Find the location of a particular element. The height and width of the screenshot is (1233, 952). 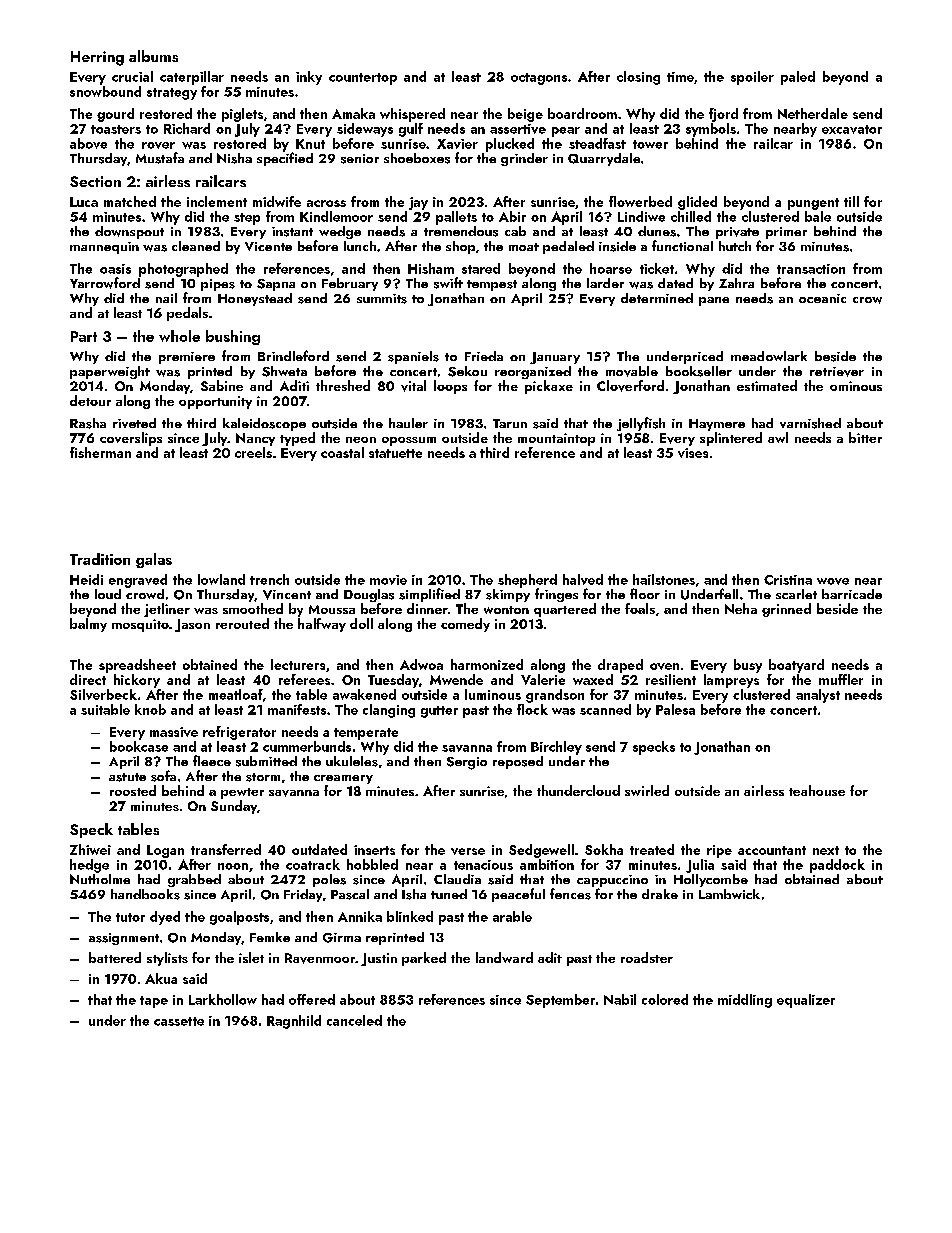

whole is located at coordinates (179, 336).
